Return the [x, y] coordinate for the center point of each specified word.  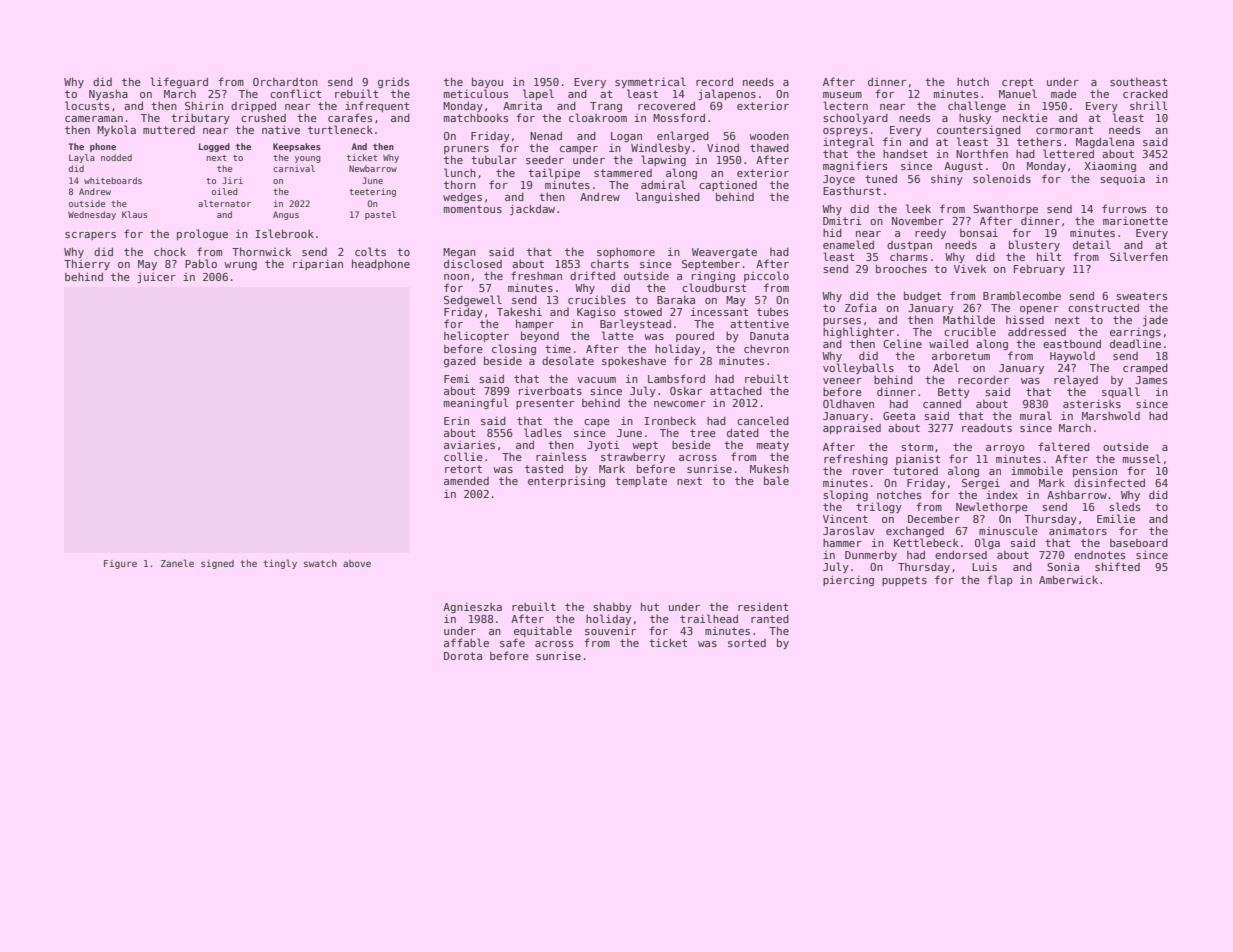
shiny [947, 179]
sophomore [626, 252]
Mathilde [969, 319]
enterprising [566, 481]
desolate [568, 360]
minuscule [1008, 530]
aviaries [469, 444]
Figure [120, 564]
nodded [116, 157]
